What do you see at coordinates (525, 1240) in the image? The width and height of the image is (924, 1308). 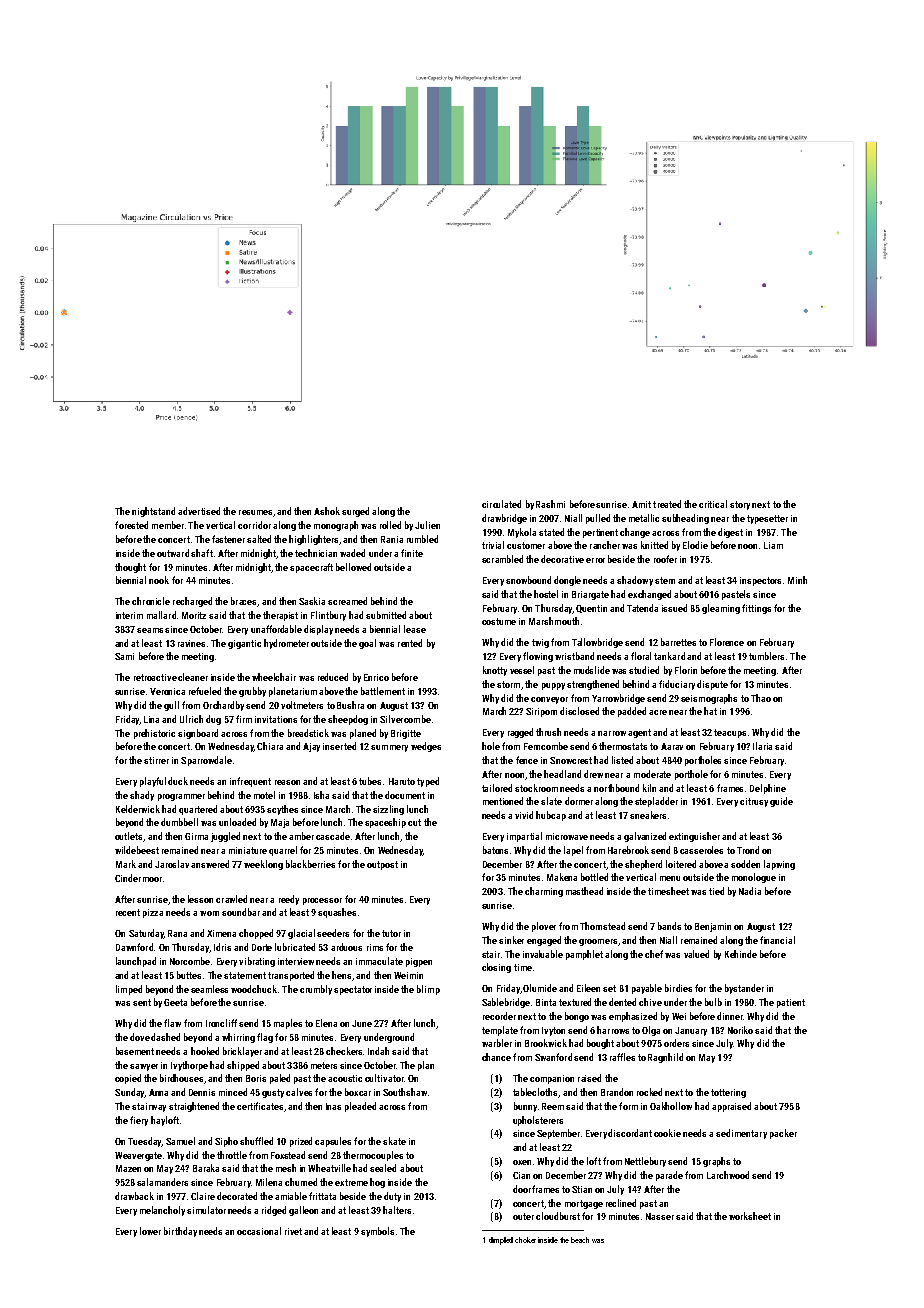 I see `choker` at bounding box center [525, 1240].
